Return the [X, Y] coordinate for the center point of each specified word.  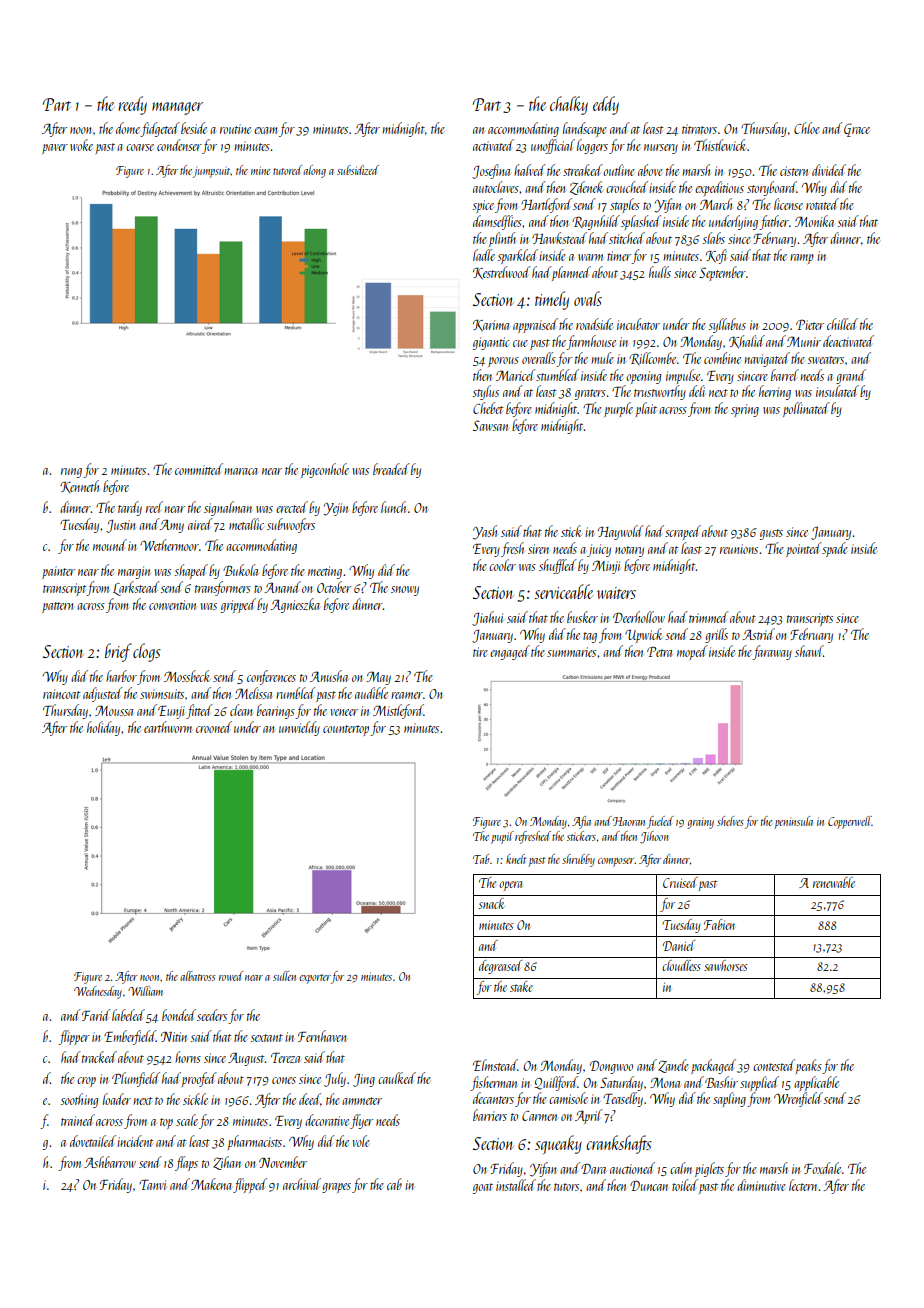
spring [745, 410]
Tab [481, 859]
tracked [99, 1057]
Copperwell [850, 822]
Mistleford [398, 711]
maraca [241, 471]
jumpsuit [212, 172]
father [774, 222]
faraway [772, 652]
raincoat [61, 694]
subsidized [358, 170]
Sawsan [490, 425]
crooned [214, 727]
